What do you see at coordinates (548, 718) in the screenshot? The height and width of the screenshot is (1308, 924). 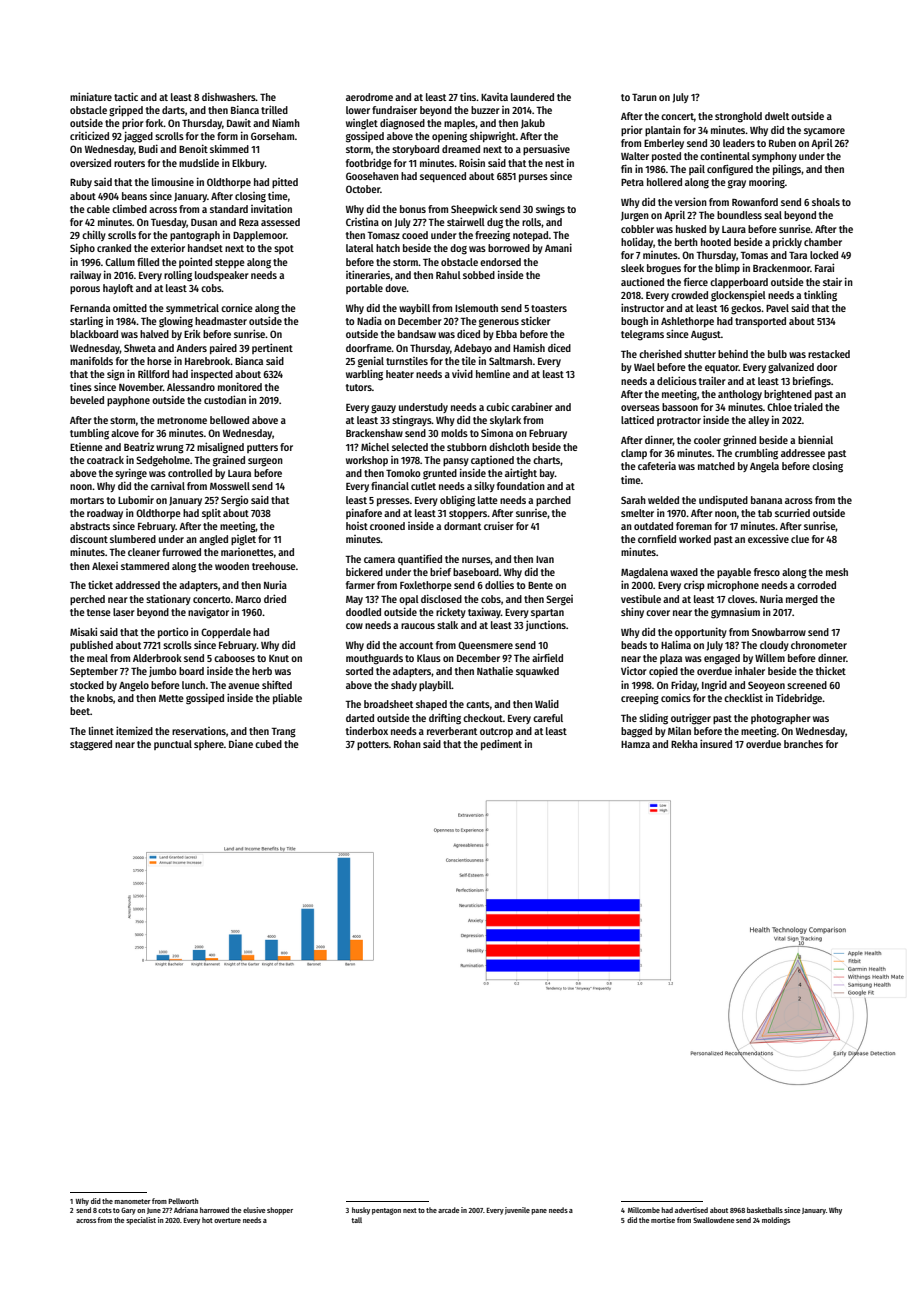 I see `careful` at bounding box center [548, 718].
